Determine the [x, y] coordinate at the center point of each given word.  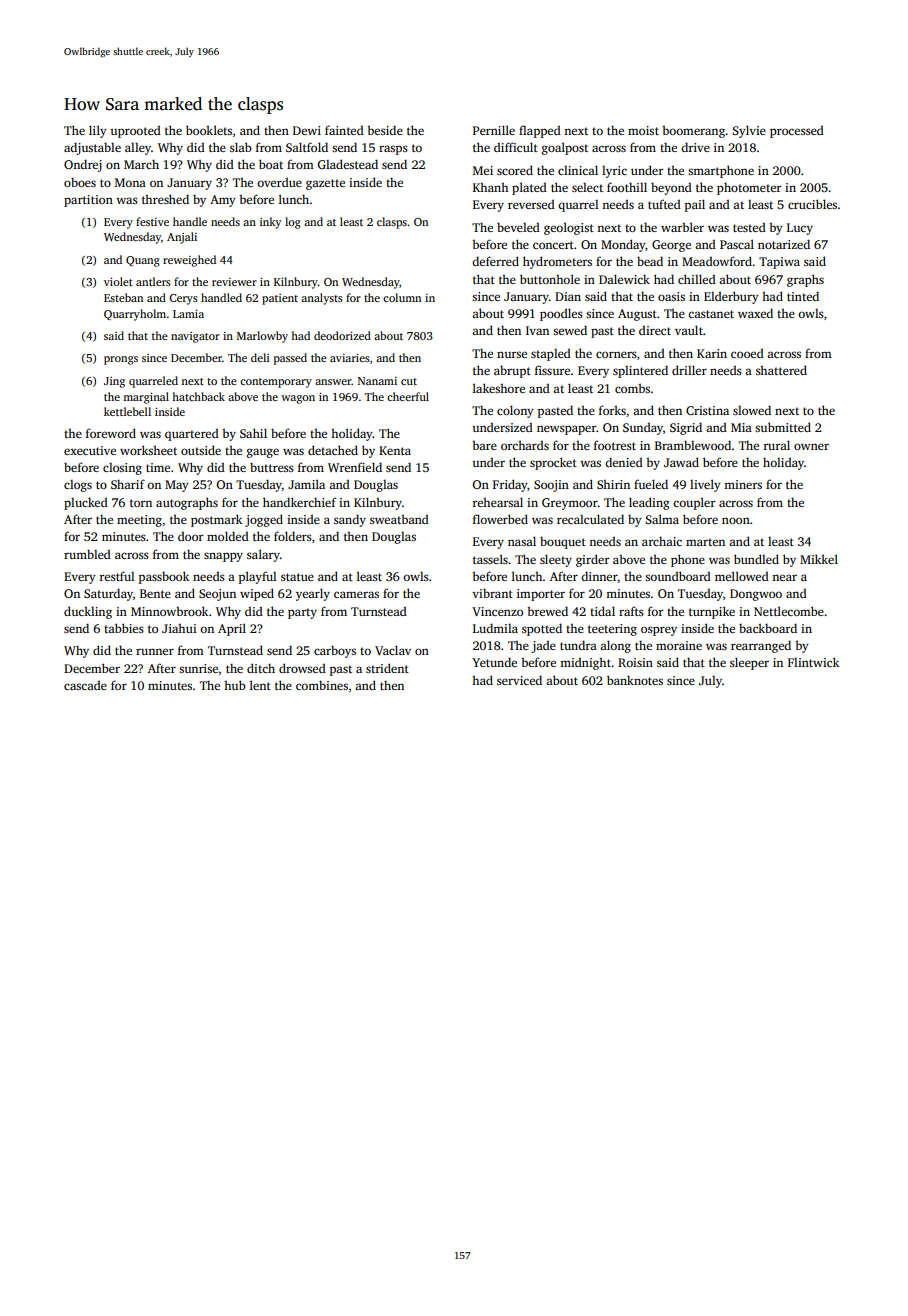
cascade [85, 685]
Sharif [128, 484]
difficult [516, 147]
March [141, 164]
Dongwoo [756, 595]
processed [797, 132]
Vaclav [393, 650]
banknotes [635, 680]
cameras [356, 594]
